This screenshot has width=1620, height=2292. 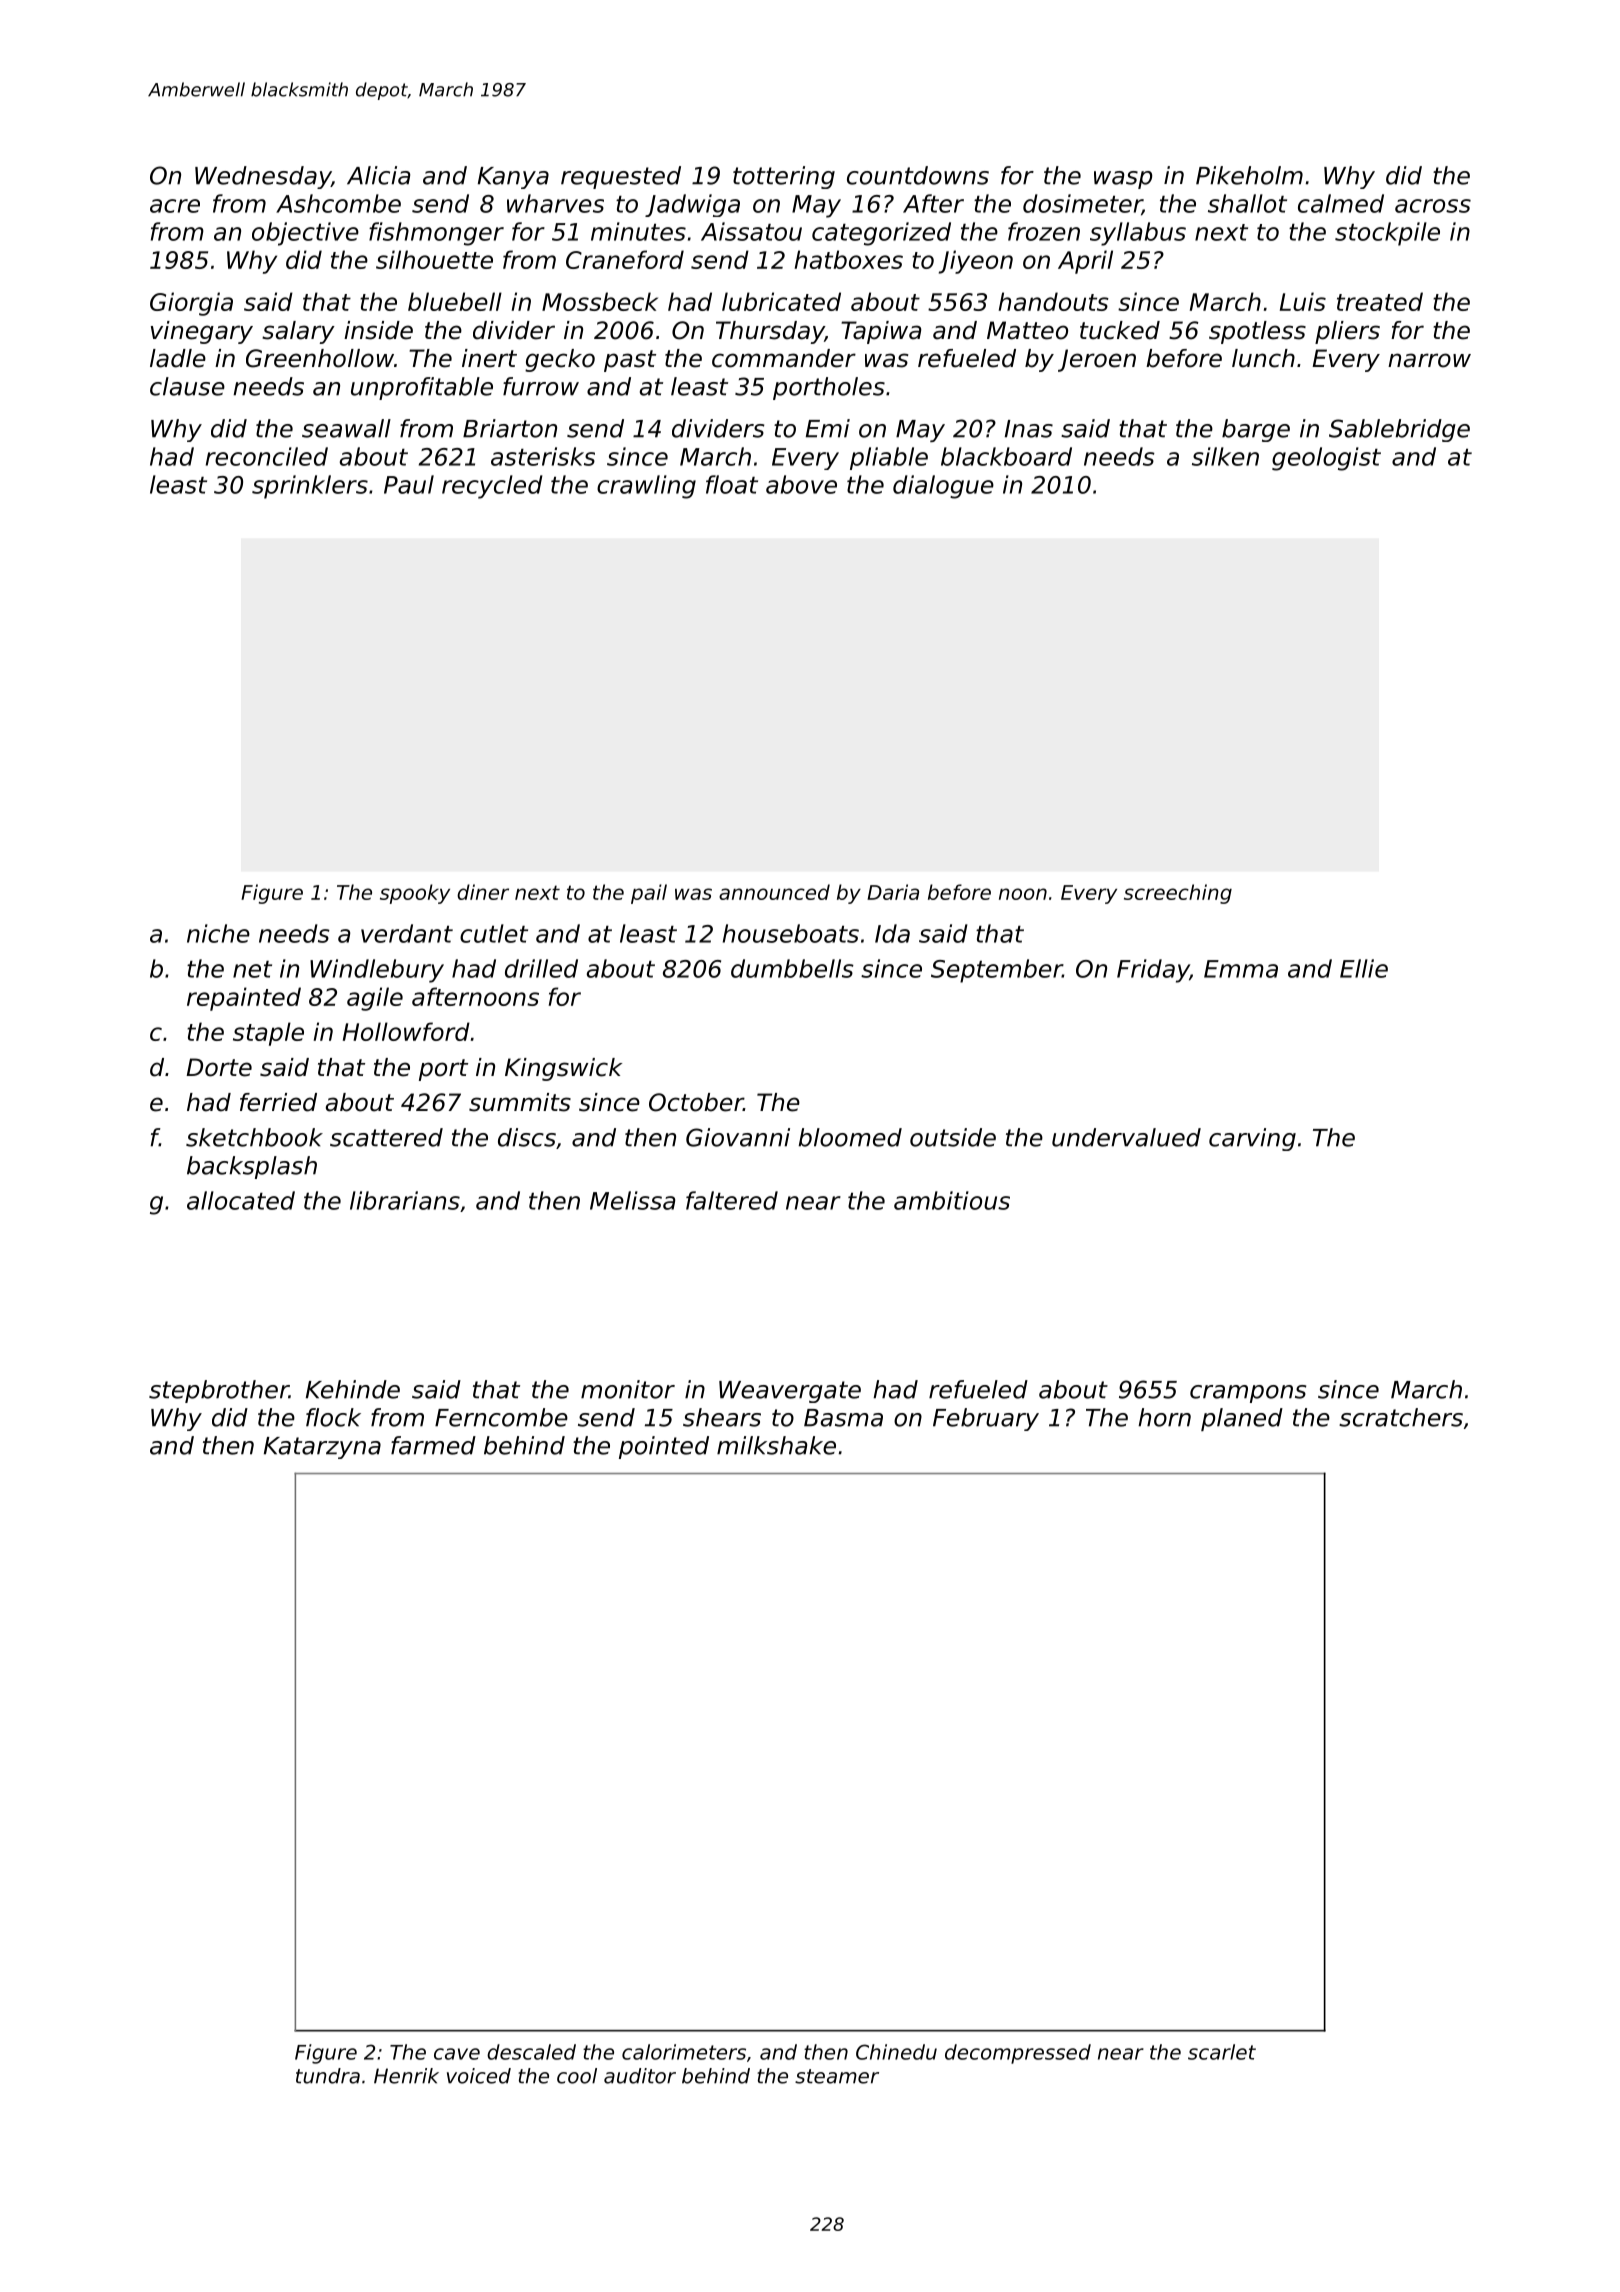 I want to click on scratchers, so click(x=1401, y=1417).
